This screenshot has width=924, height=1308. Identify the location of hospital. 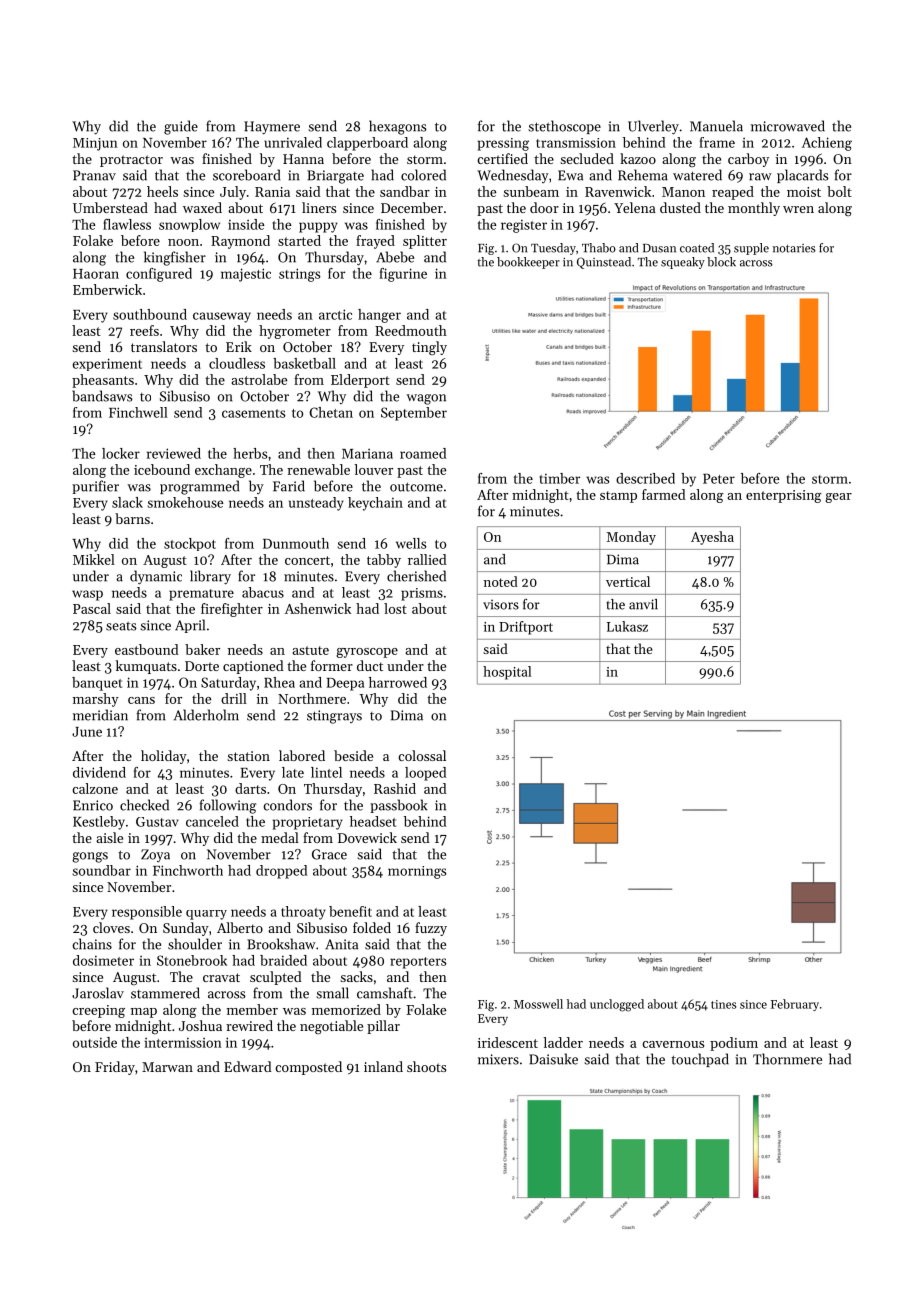
(507, 673).
